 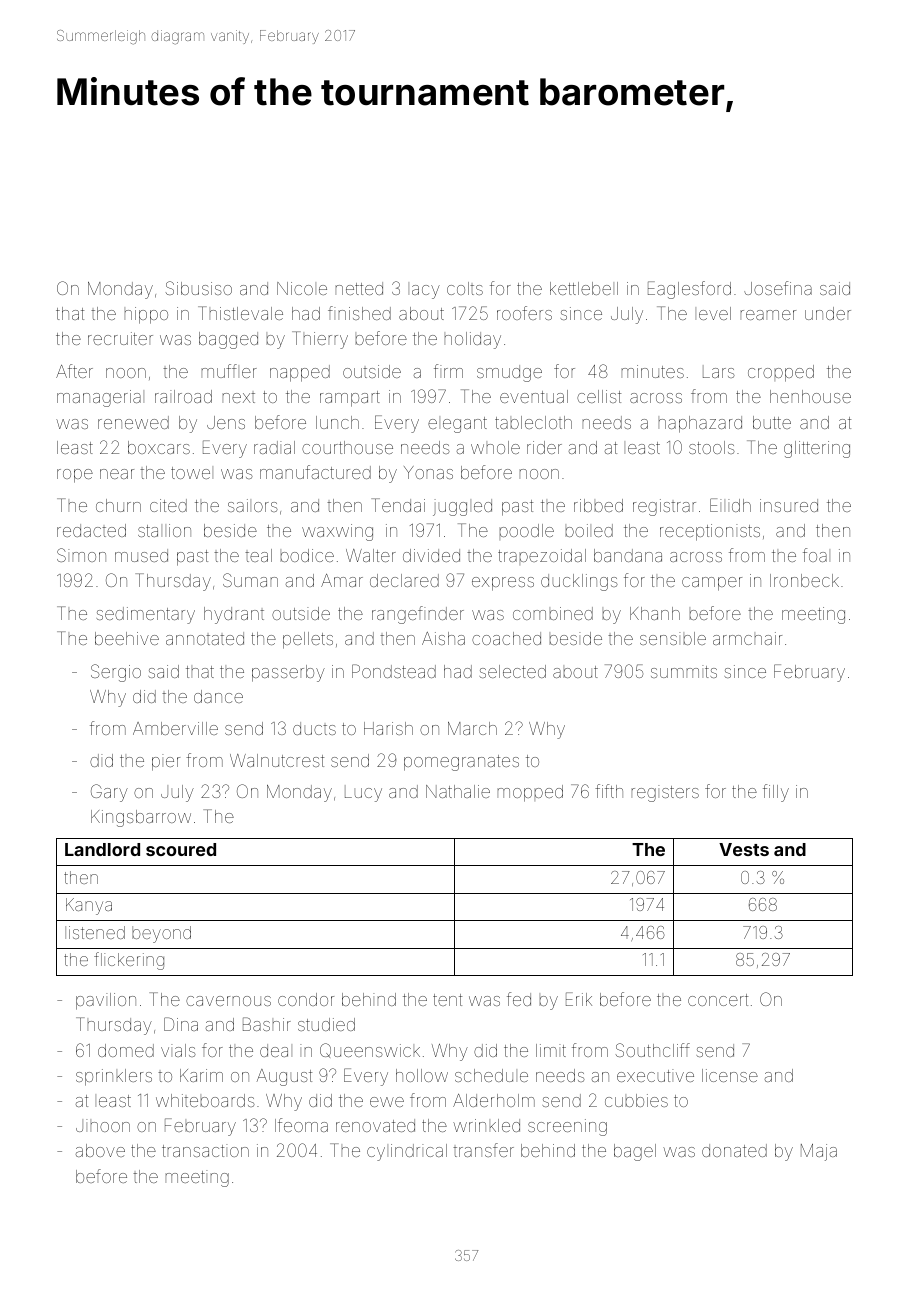 I want to click on Eaglesford, so click(x=689, y=290).
